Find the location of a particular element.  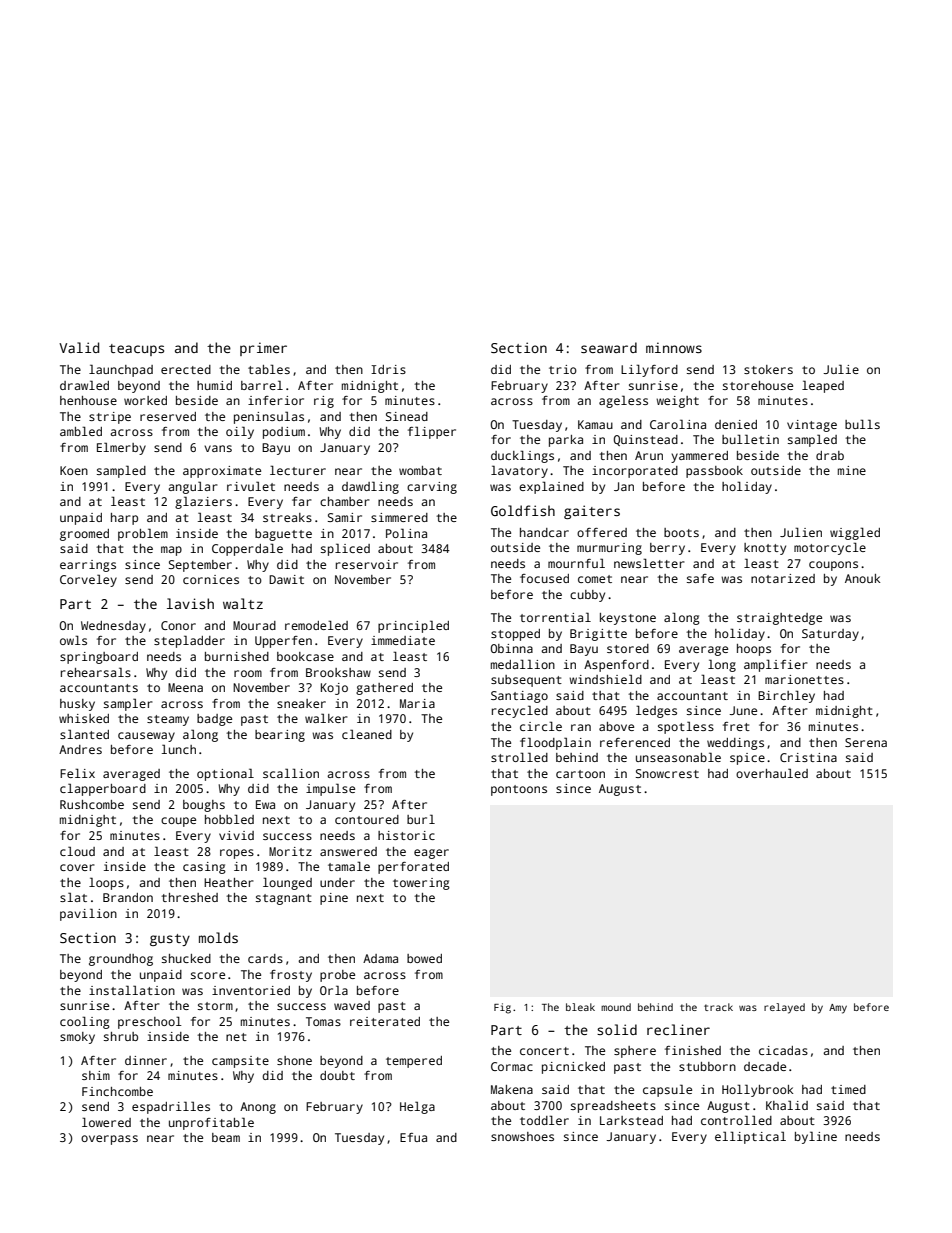

inferior is located at coordinates (276, 400).
